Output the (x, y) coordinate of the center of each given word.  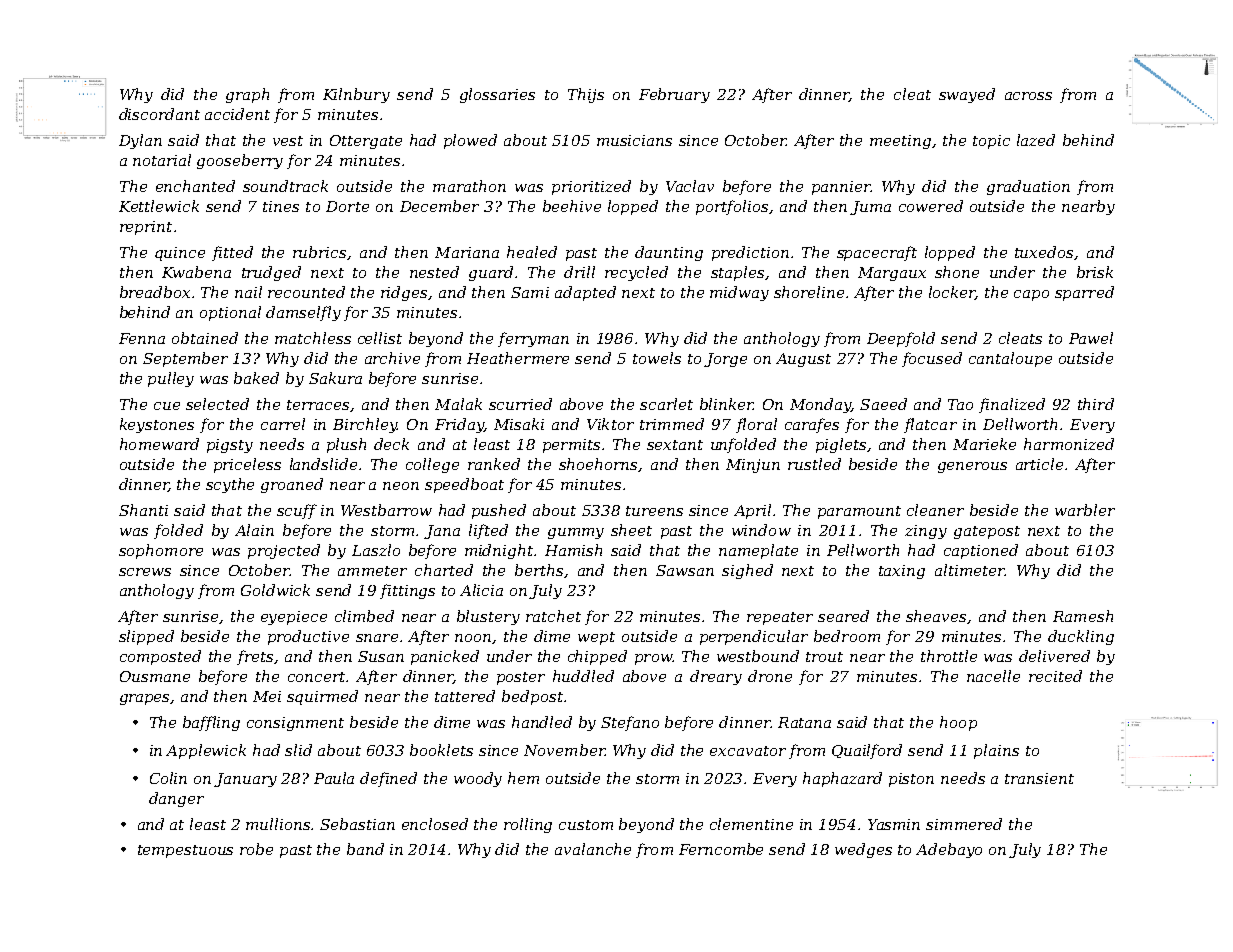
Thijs (586, 95)
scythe (230, 485)
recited (1055, 676)
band (365, 849)
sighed (747, 571)
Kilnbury (356, 95)
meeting (900, 142)
